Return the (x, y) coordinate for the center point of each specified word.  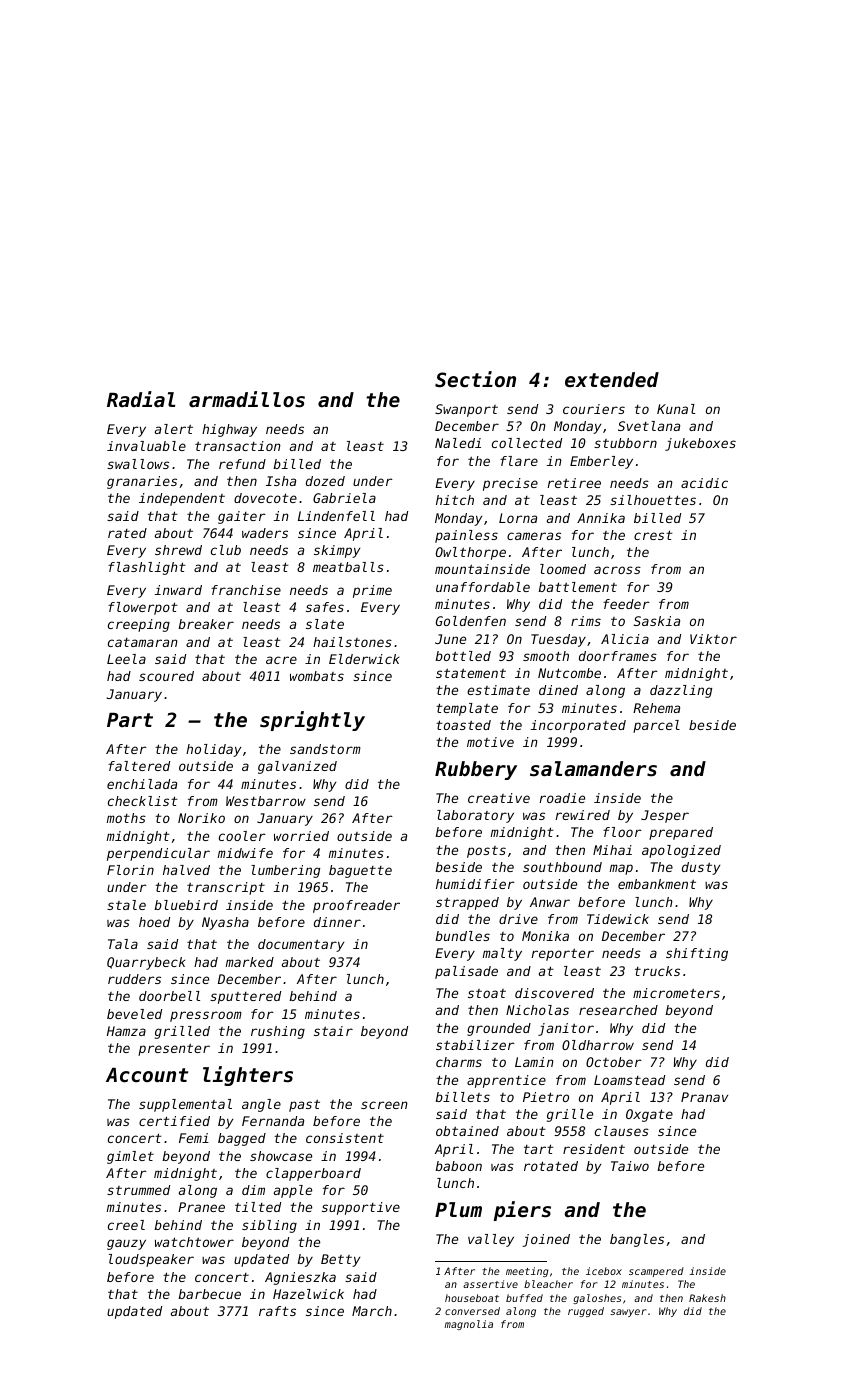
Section (475, 379)
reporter (562, 955)
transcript (226, 888)
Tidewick (618, 919)
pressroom (206, 1016)
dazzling (681, 691)
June (450, 639)
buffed (524, 1298)
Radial (141, 399)
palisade (466, 972)
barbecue (209, 1294)
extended (612, 380)
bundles (462, 936)
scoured (166, 676)
